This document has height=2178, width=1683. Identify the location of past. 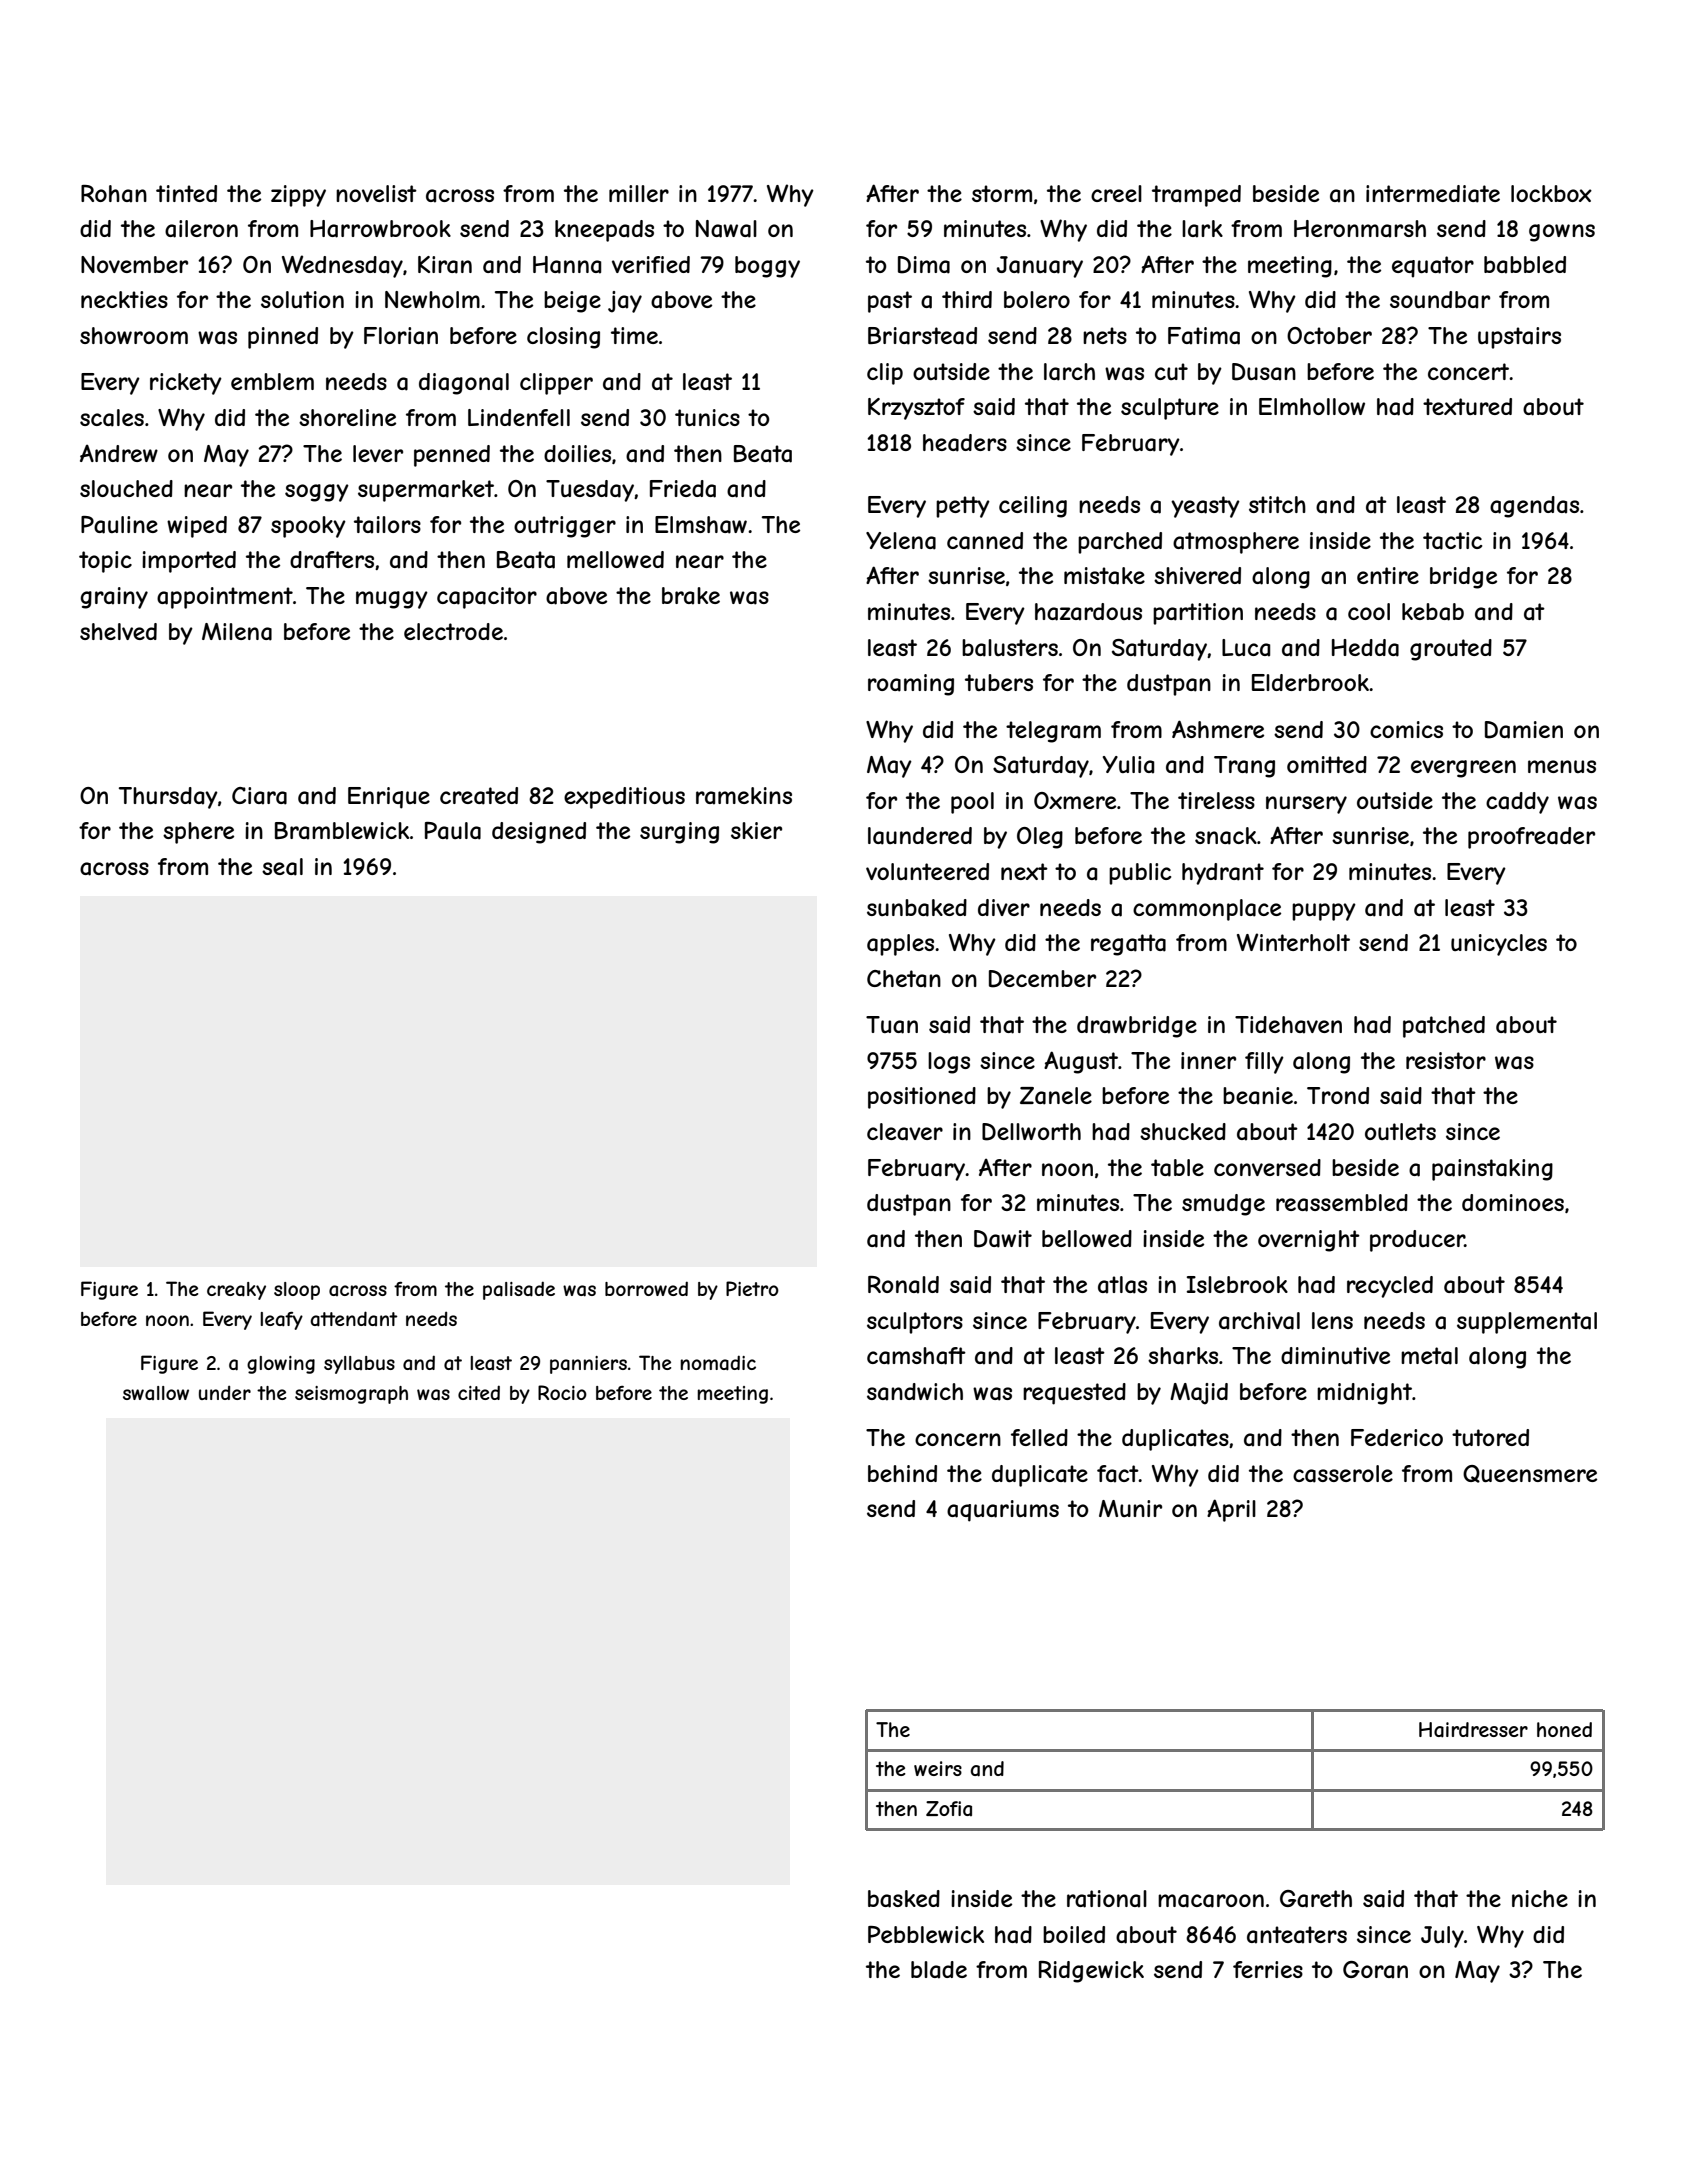
(890, 302).
